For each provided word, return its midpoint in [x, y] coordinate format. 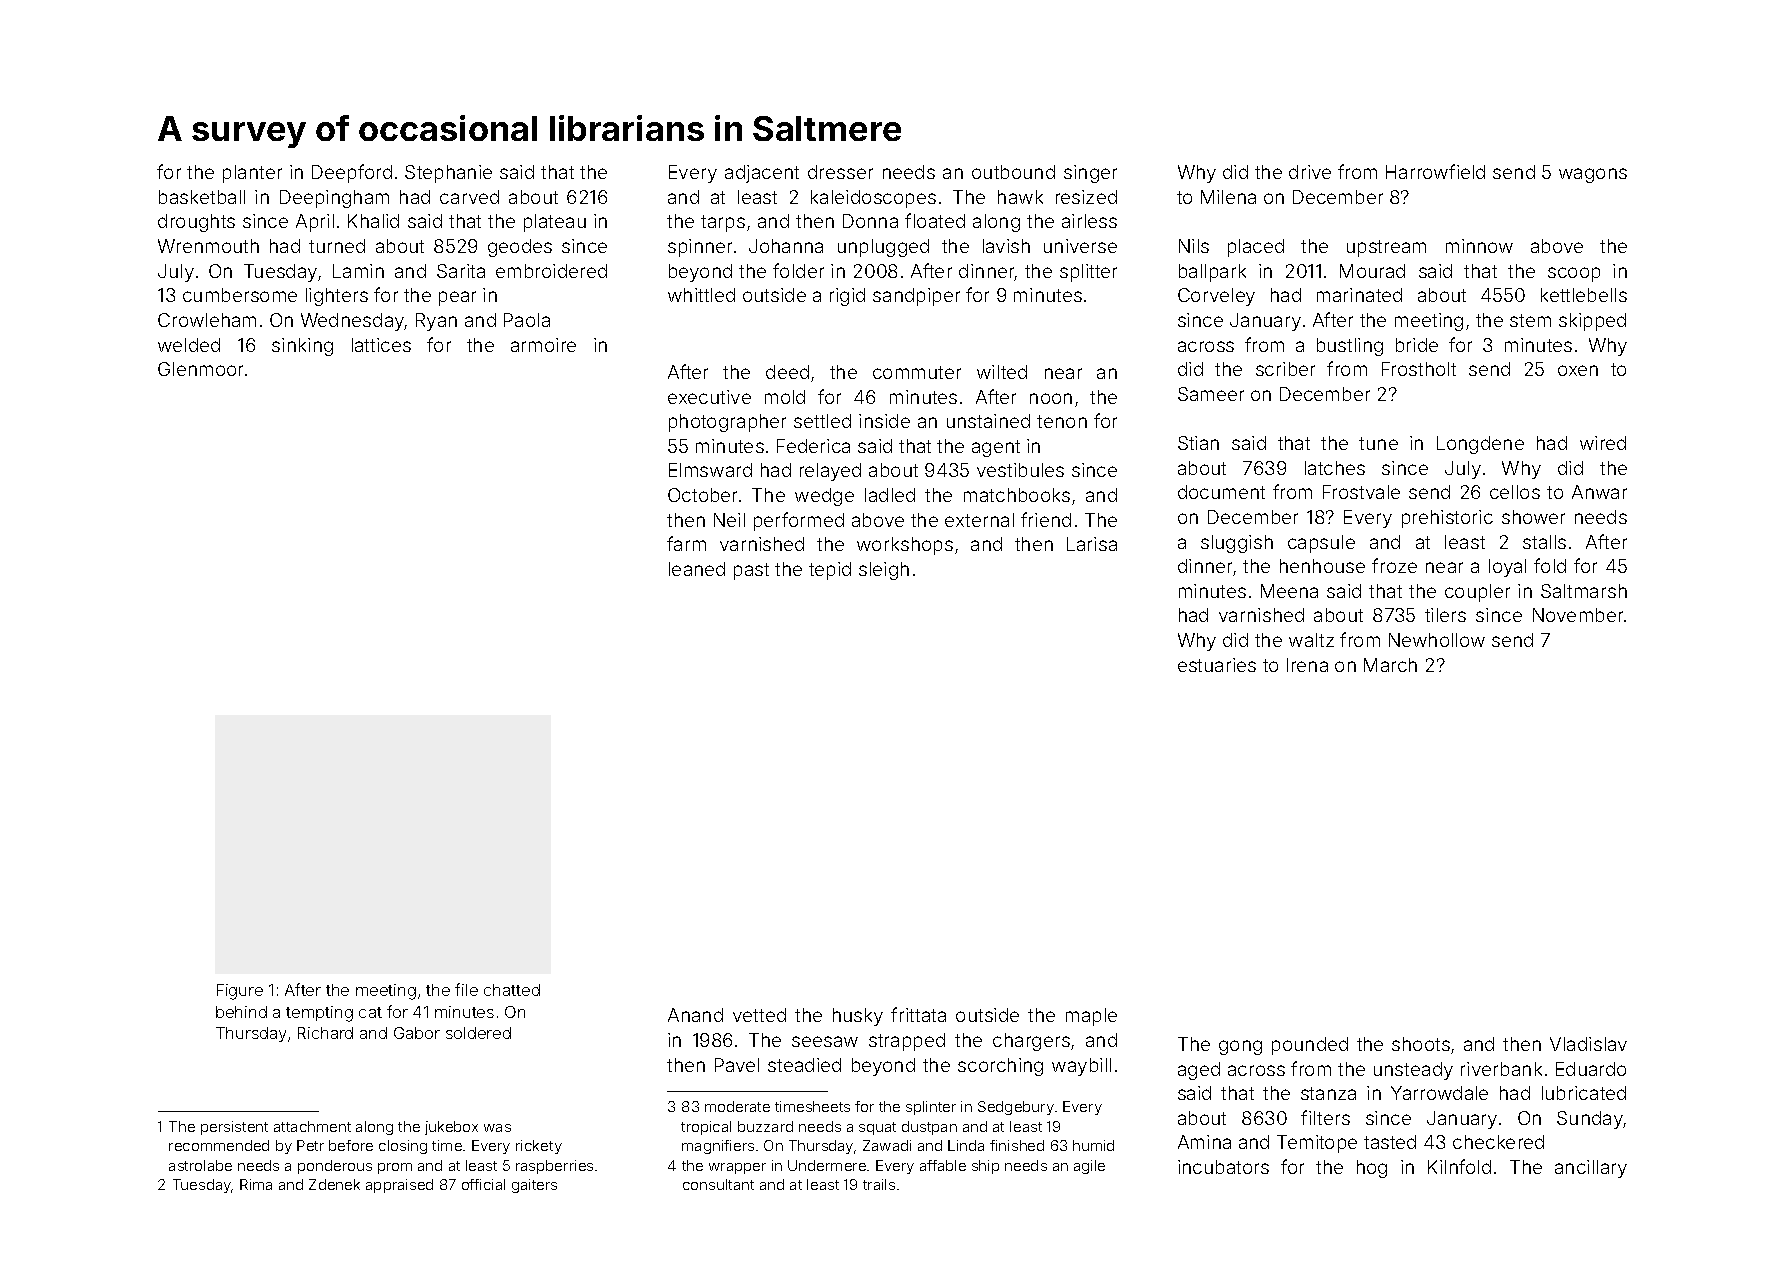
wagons [1593, 175]
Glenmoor [200, 369]
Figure [240, 992]
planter [252, 174]
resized [1086, 197]
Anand [695, 1015]
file [466, 989]
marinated [1359, 295]
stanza [1328, 1093]
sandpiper [916, 297]
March [1390, 665]
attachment [312, 1126]
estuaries [1217, 665]
